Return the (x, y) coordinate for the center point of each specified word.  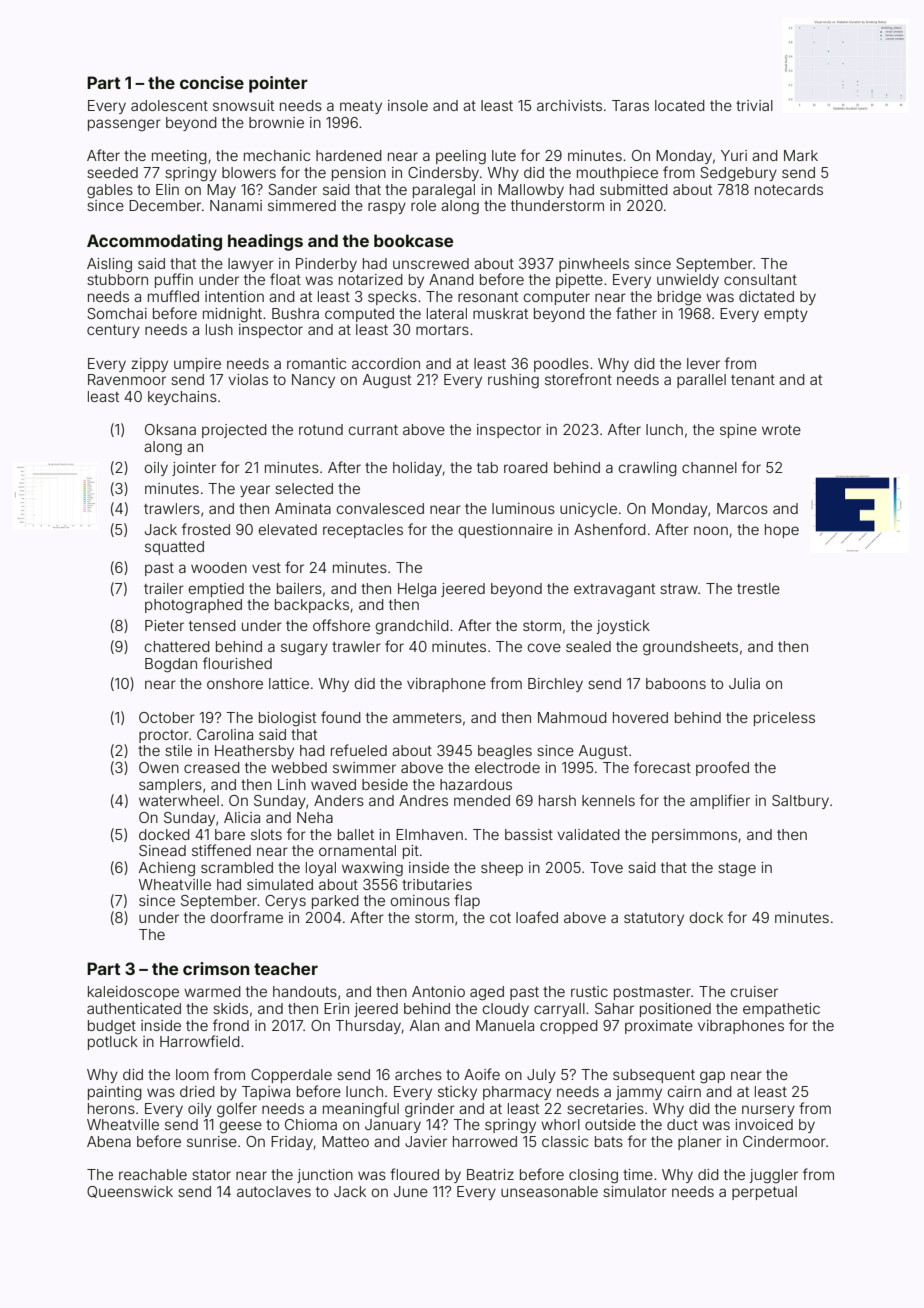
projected (234, 431)
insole (408, 105)
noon (711, 530)
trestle (758, 588)
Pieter (164, 625)
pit (411, 852)
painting (115, 1093)
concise (212, 82)
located (680, 105)
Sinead (162, 850)
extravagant (614, 591)
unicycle (588, 510)
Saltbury (800, 802)
